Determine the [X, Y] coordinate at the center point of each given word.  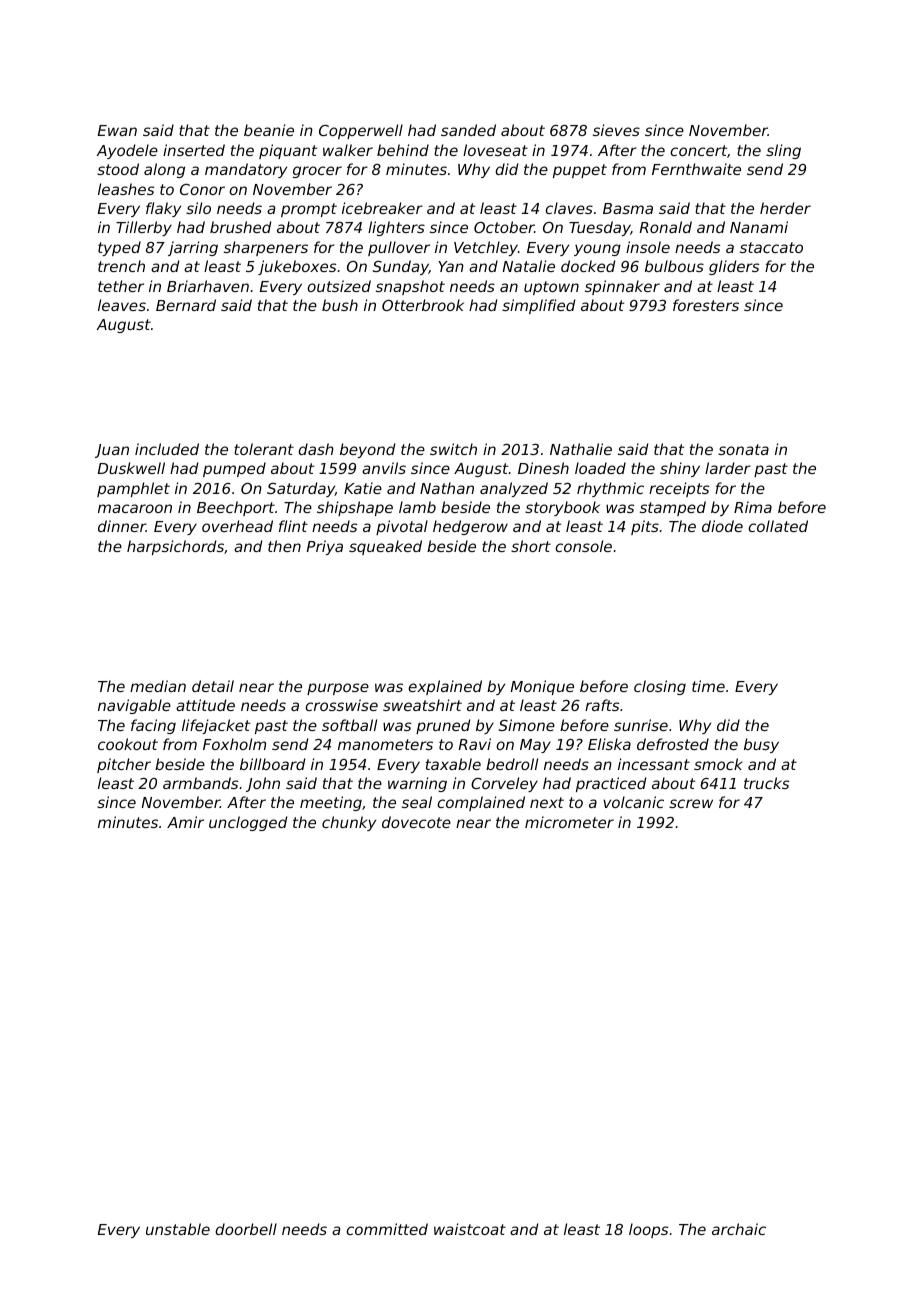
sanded [468, 130]
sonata [743, 449]
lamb [417, 507]
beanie [269, 130]
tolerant [264, 449]
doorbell [246, 1229]
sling [783, 151]
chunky [349, 823]
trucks [766, 783]
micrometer [569, 822]
